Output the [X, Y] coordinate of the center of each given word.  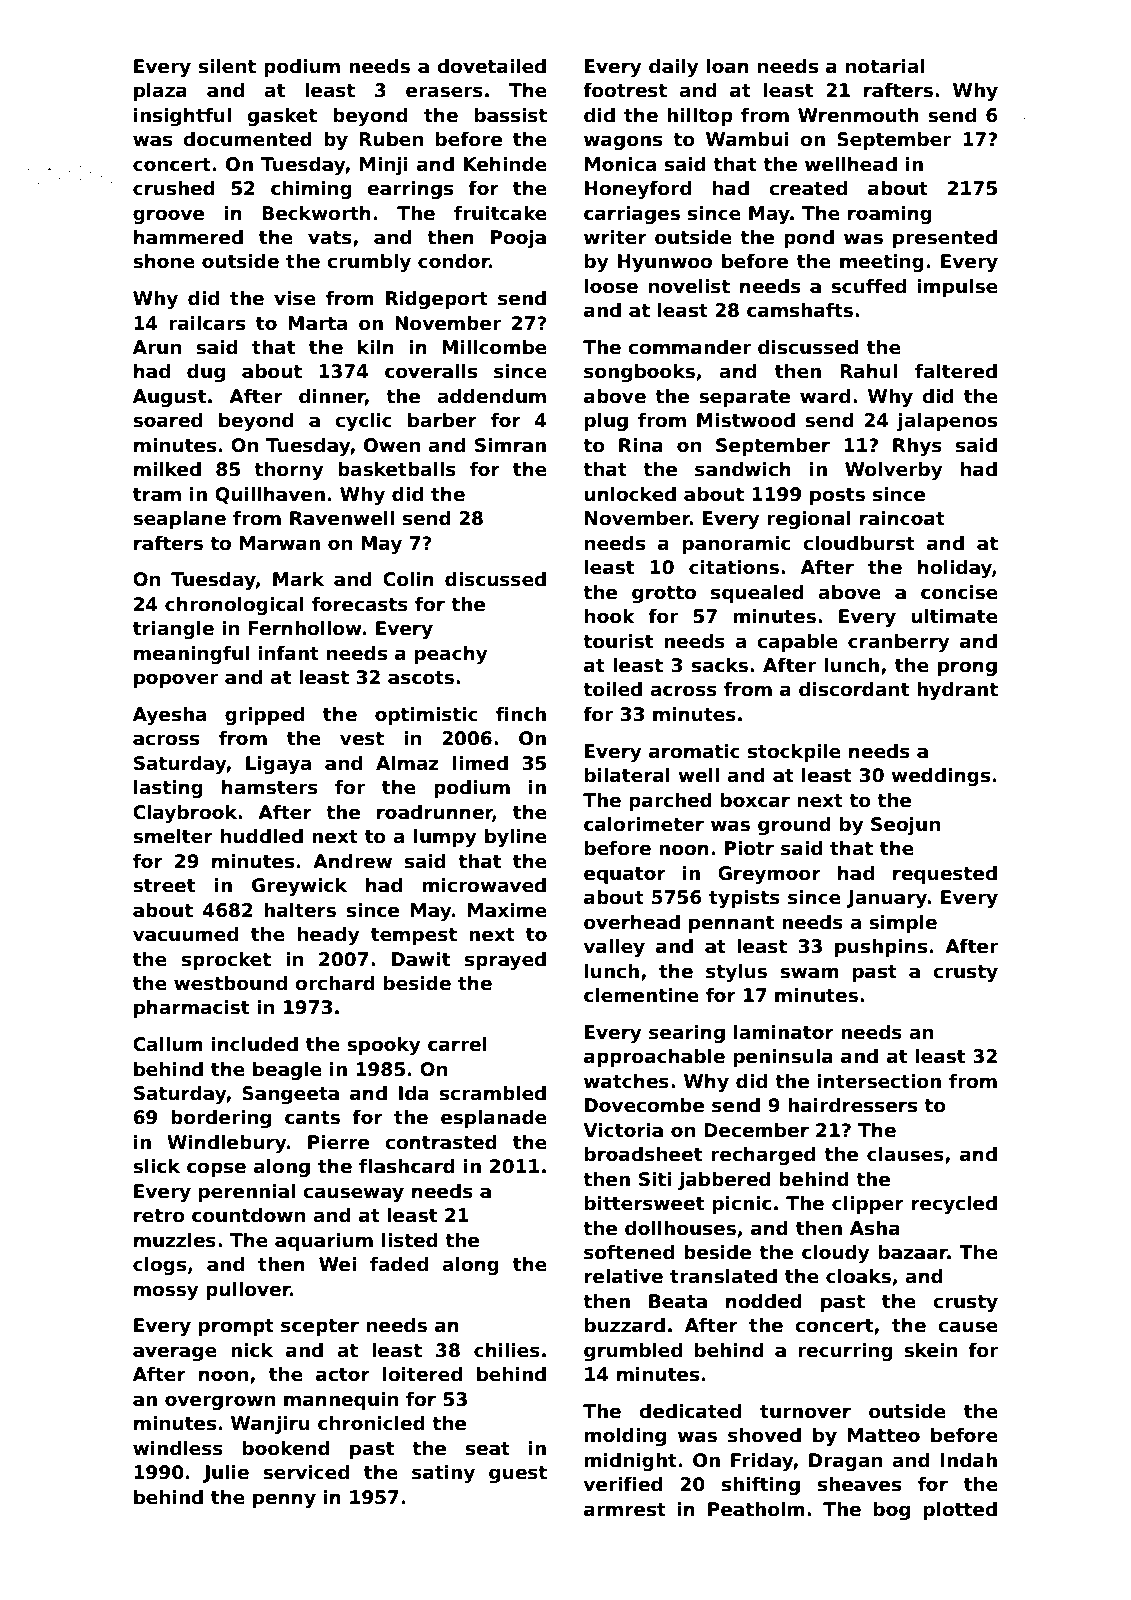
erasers [444, 92]
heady [329, 936]
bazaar [913, 1252]
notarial [885, 66]
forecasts [360, 604]
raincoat [902, 518]
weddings [940, 777]
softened [629, 1252]
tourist [618, 641]
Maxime [507, 910]
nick [252, 1350]
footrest [625, 90]
